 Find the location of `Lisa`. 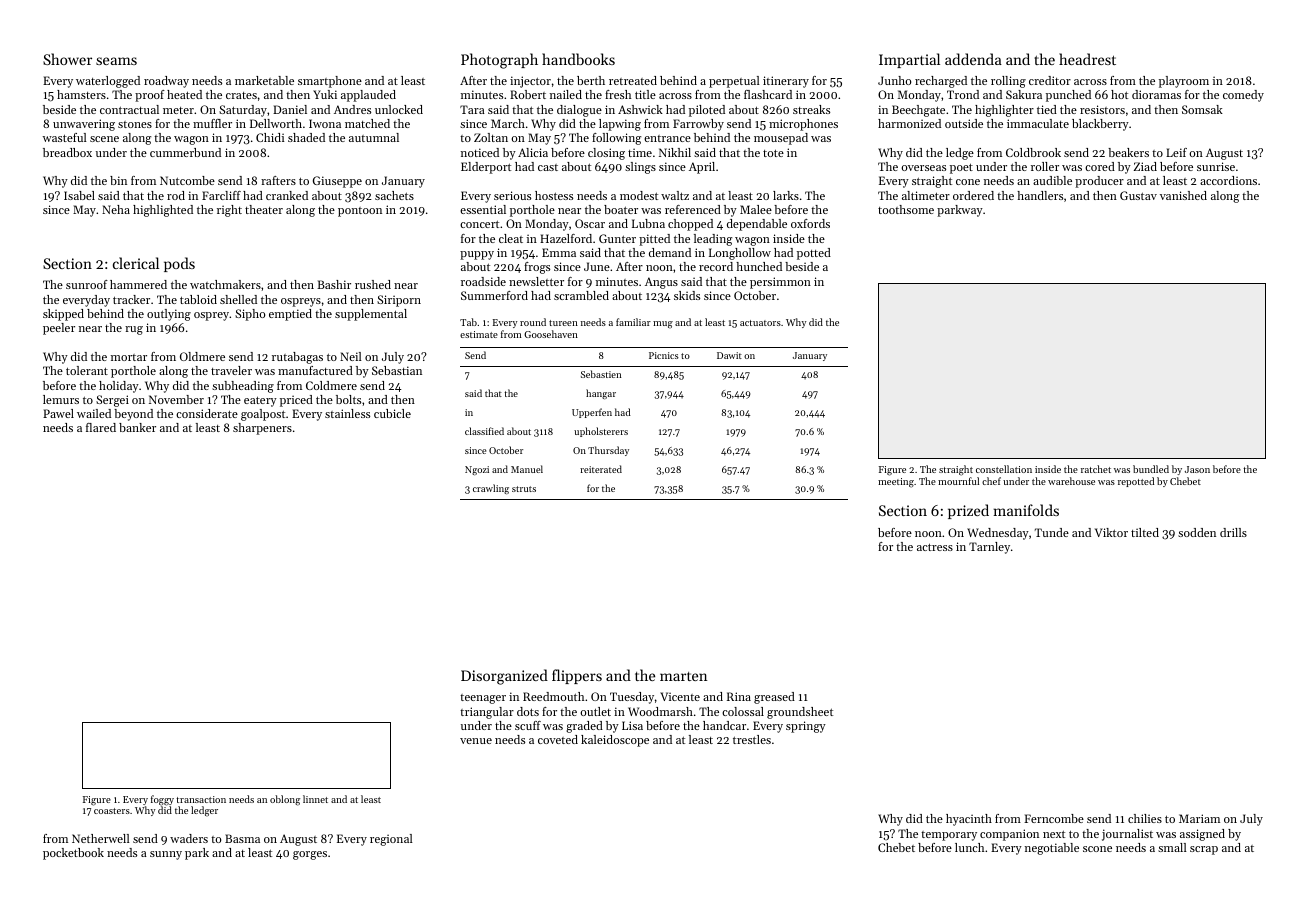

Lisa is located at coordinates (632, 725).
